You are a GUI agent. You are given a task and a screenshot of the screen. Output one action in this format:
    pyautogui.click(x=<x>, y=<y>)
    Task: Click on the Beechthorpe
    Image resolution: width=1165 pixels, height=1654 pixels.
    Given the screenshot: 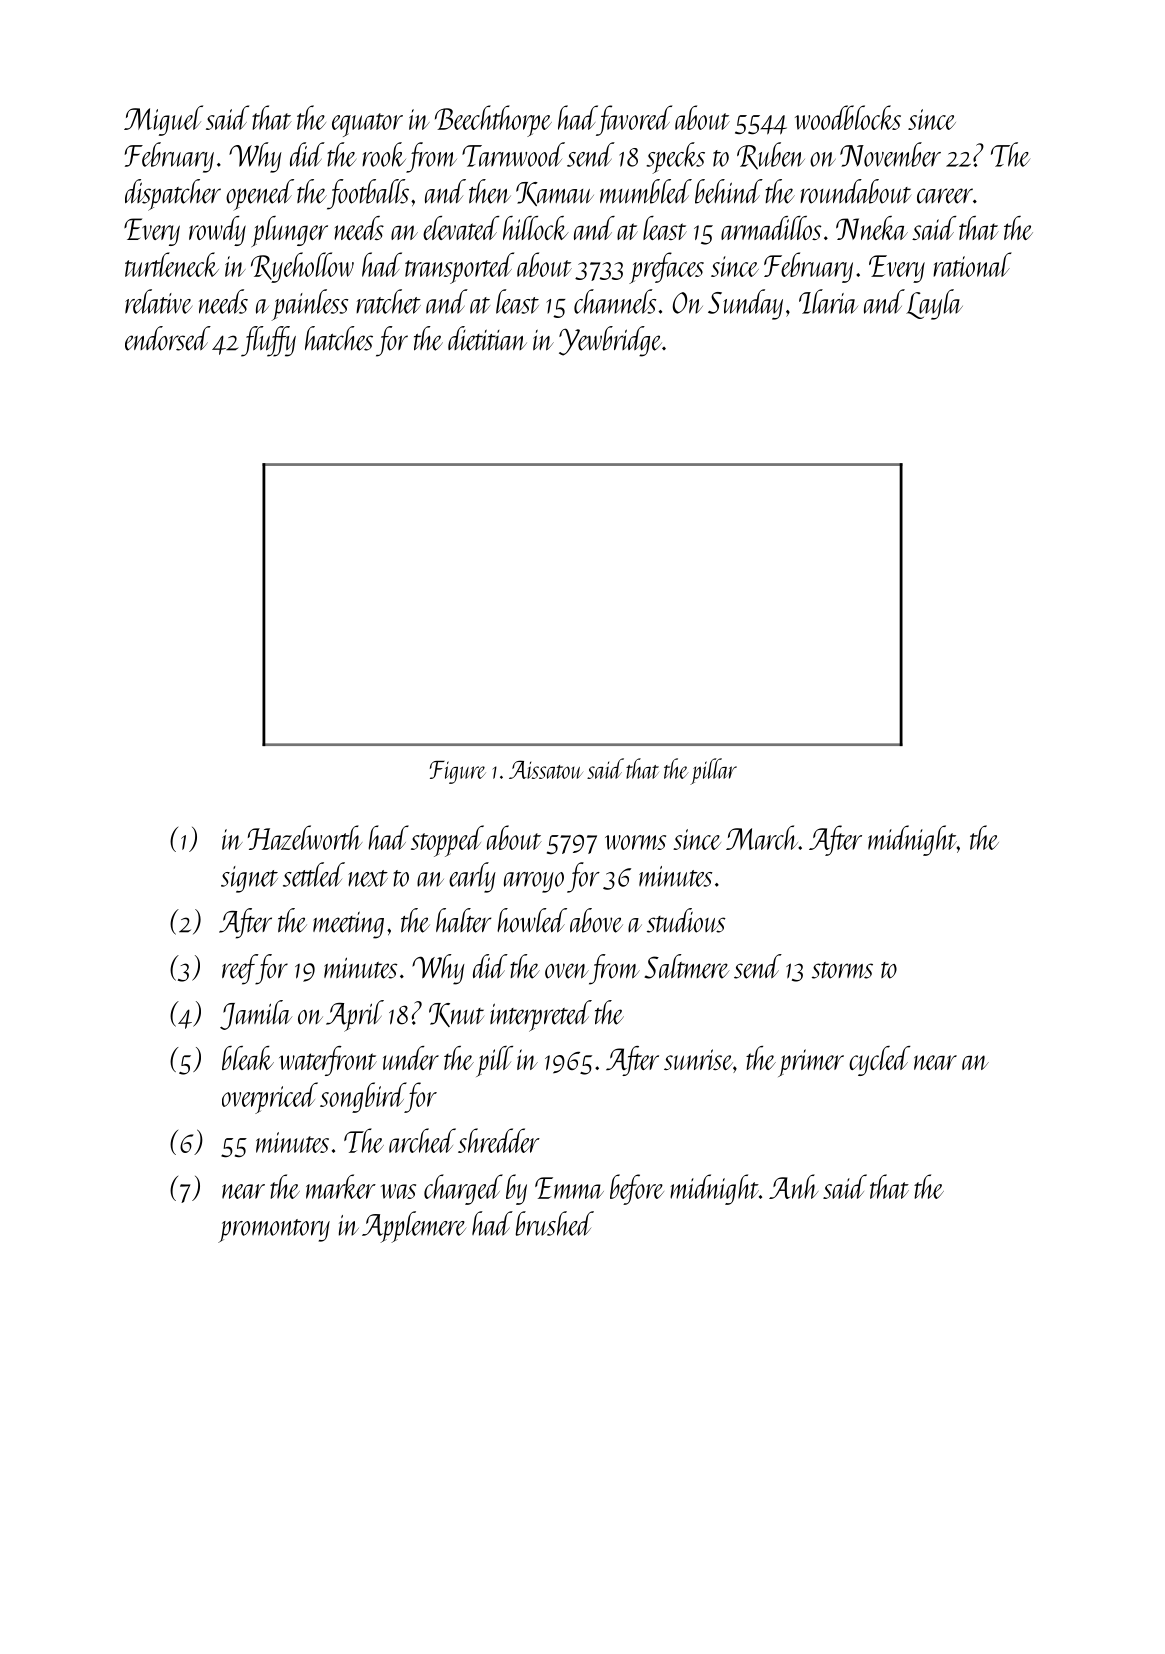 What is the action you would take?
    pyautogui.click(x=493, y=121)
